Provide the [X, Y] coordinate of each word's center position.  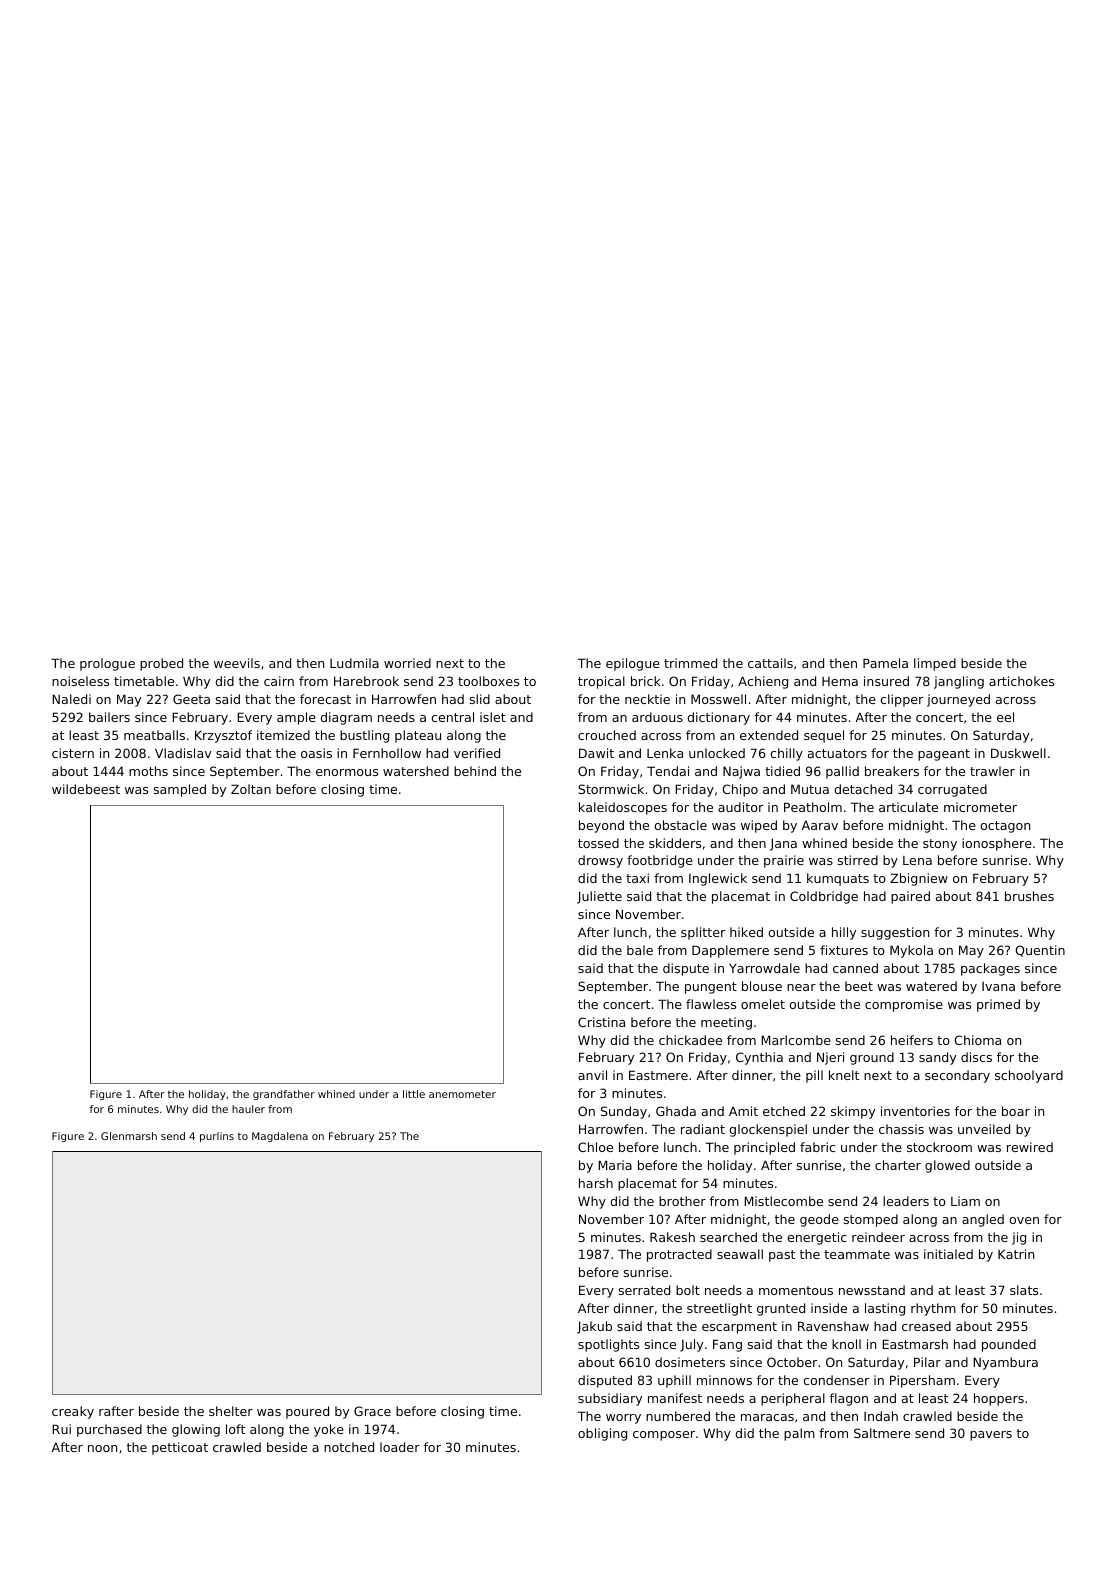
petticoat [180, 1448]
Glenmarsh [129, 1136]
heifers [912, 1040]
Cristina [601, 1022]
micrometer [980, 807]
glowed [947, 1166]
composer [664, 1436]
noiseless [80, 681]
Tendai [668, 771]
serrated [644, 1290]
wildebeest [86, 789]
